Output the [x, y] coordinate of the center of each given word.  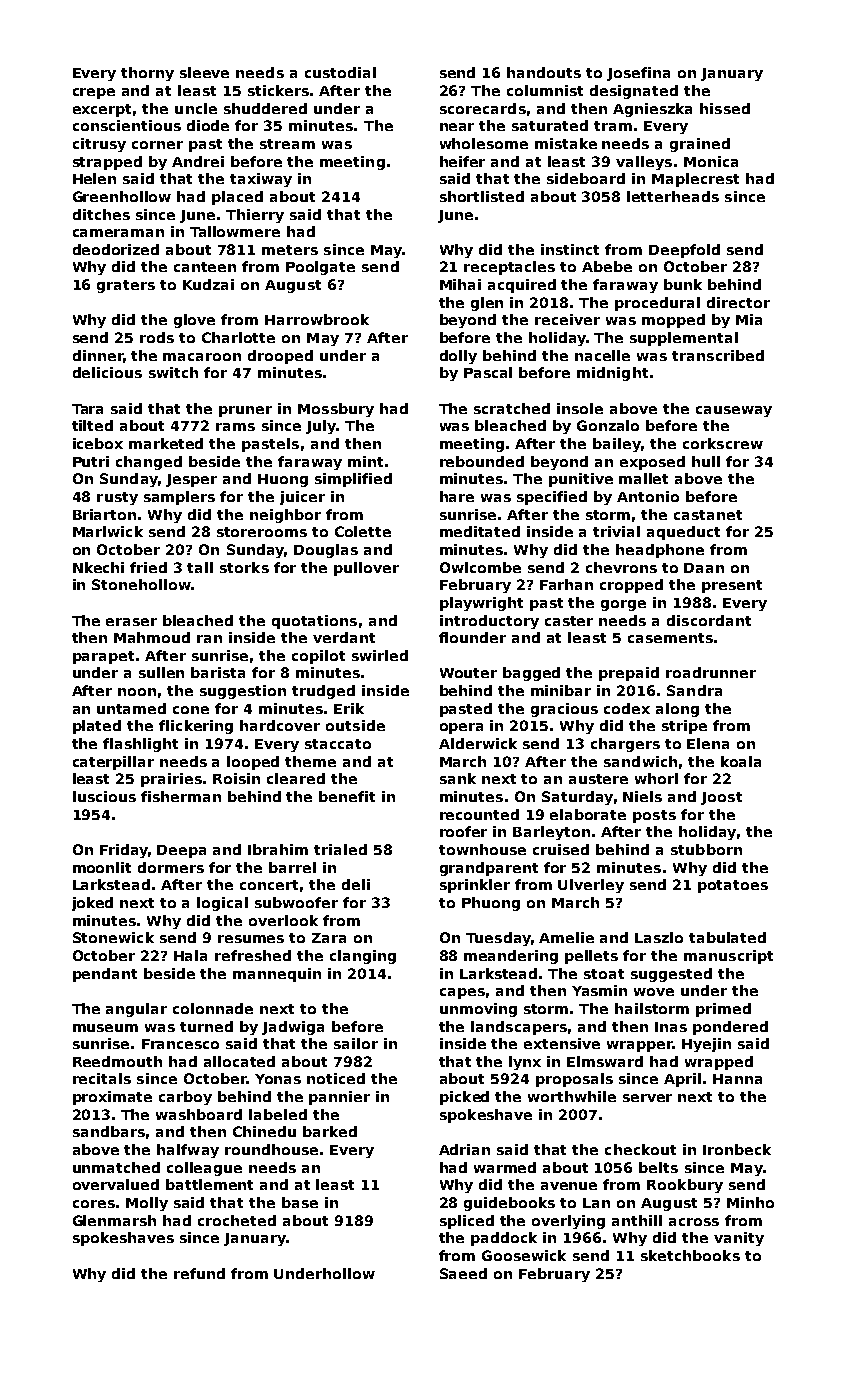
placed [237, 198]
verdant [344, 637]
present [732, 586]
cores [94, 1204]
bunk [683, 284]
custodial [340, 72]
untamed [131, 708]
